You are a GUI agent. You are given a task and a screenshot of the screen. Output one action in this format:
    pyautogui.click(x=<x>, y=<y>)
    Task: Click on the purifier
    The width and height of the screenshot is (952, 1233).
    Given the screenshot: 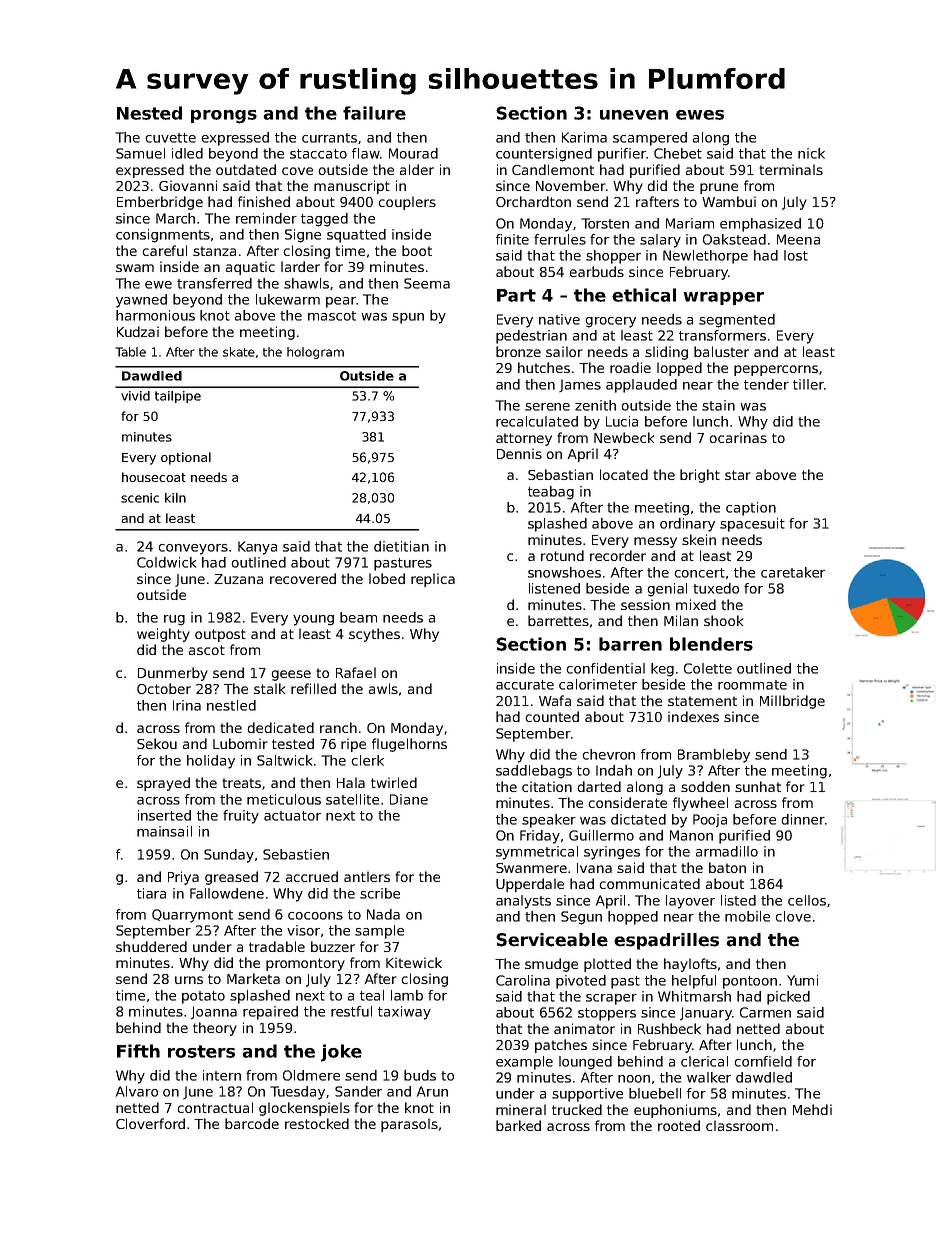 What is the action you would take?
    pyautogui.click(x=622, y=155)
